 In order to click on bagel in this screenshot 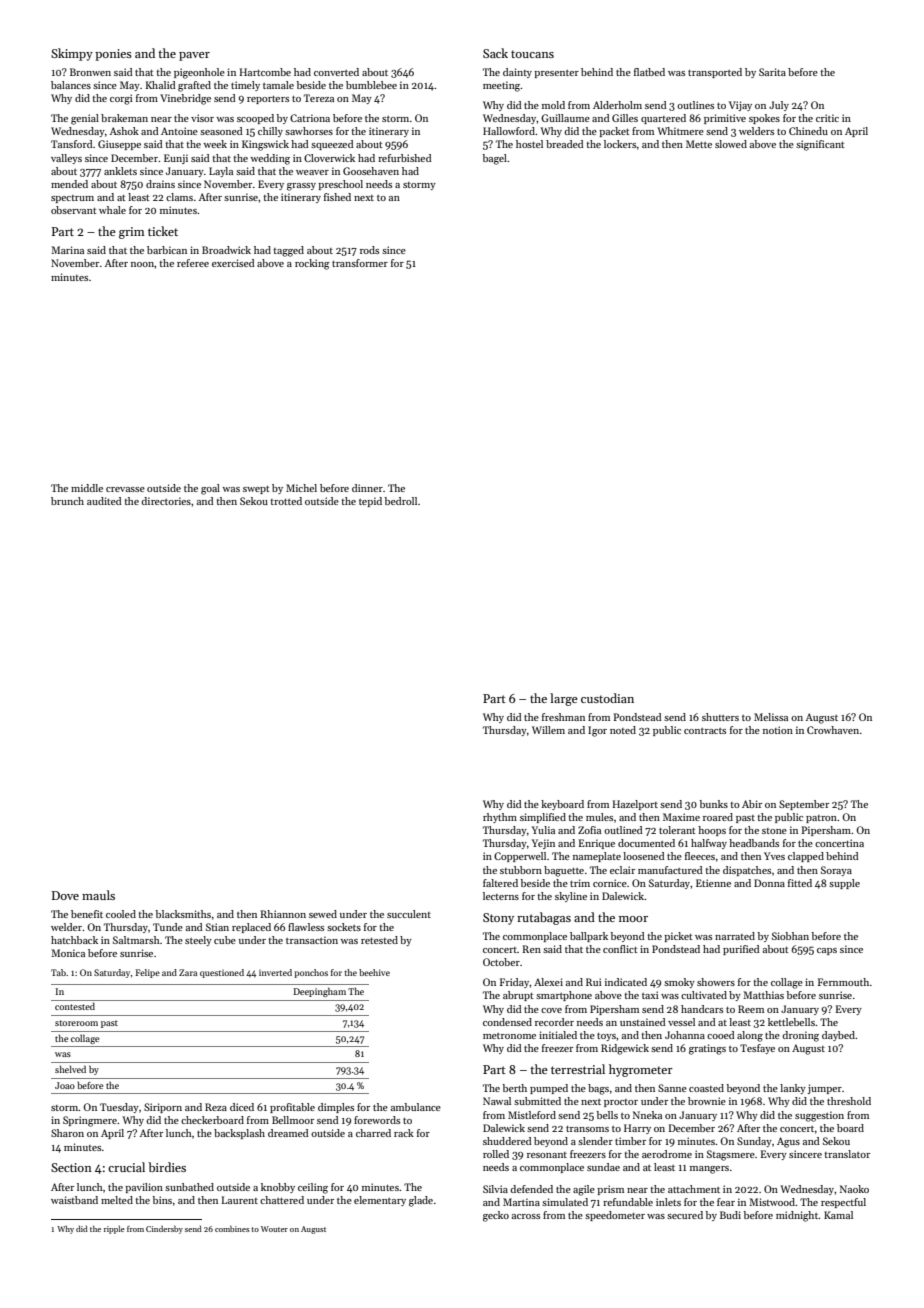, I will do `click(495, 159)`.
